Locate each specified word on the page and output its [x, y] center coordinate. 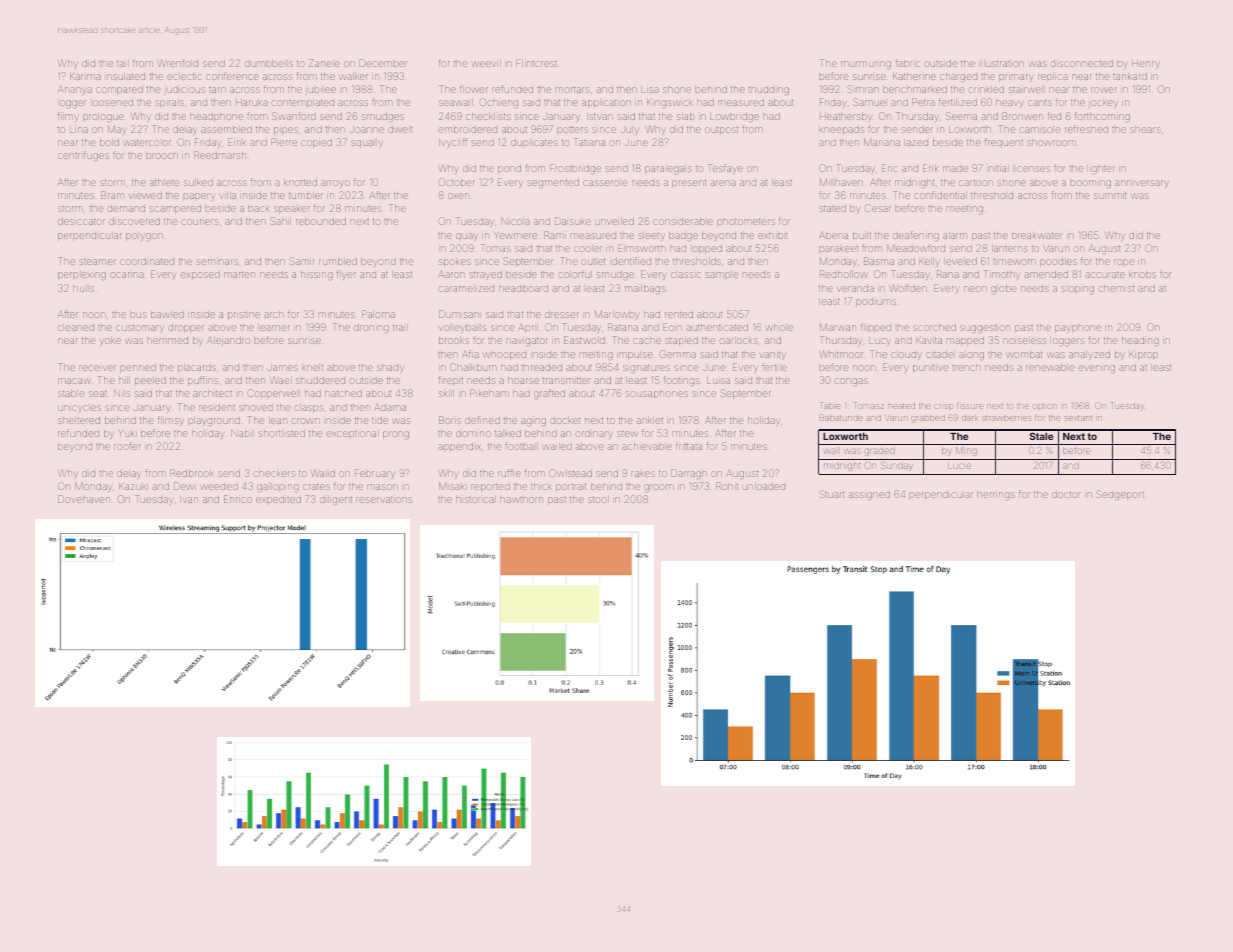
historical [475, 500]
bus [139, 315]
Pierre [284, 142]
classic [686, 275]
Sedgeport [1120, 495]
